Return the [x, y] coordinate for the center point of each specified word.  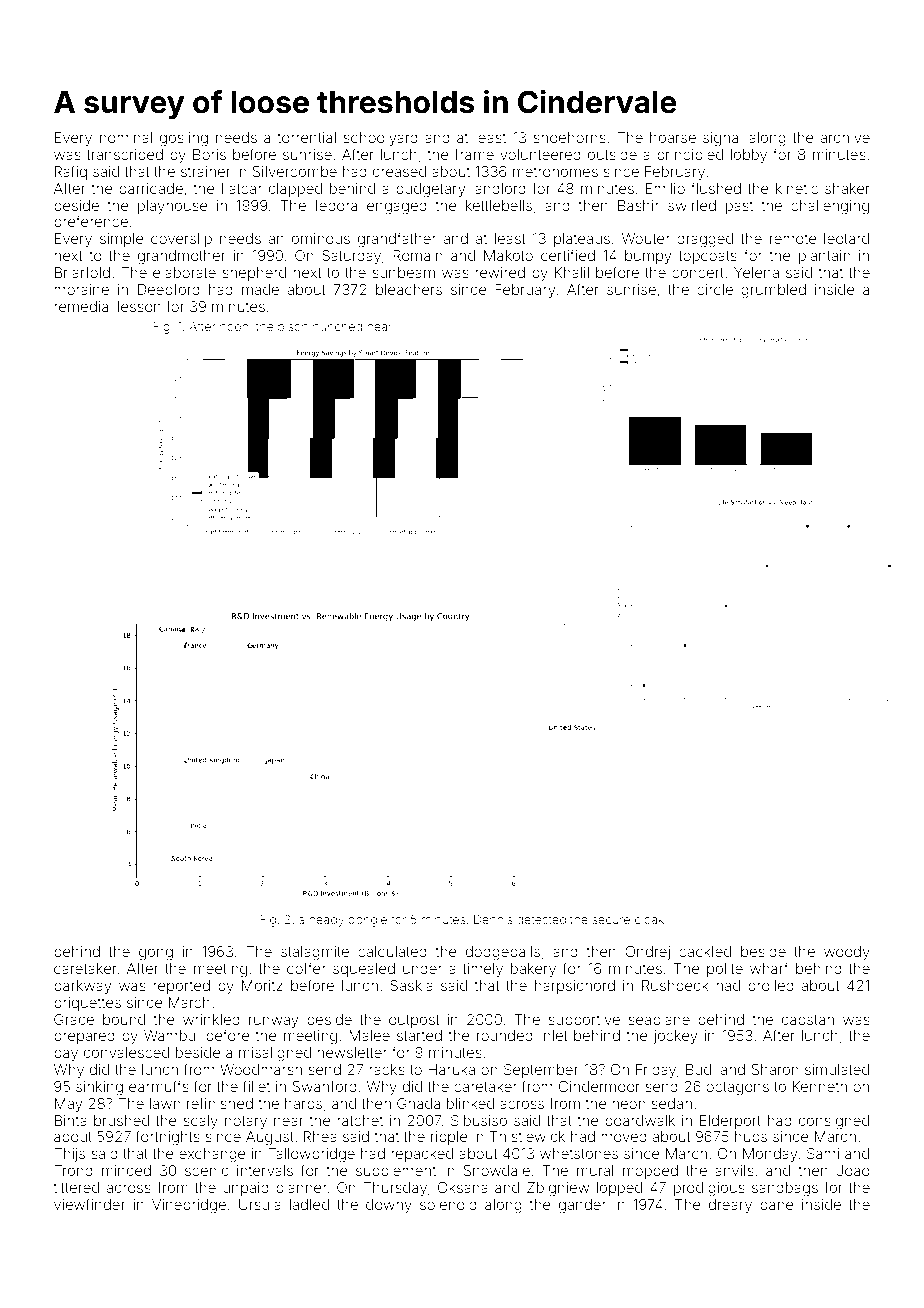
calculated [392, 951]
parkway [82, 987]
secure [611, 920]
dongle [367, 921]
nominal [126, 137]
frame [474, 154]
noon [234, 327]
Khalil [572, 272]
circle [715, 289]
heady [326, 921]
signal [722, 139]
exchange [212, 1155]
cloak [649, 919]
